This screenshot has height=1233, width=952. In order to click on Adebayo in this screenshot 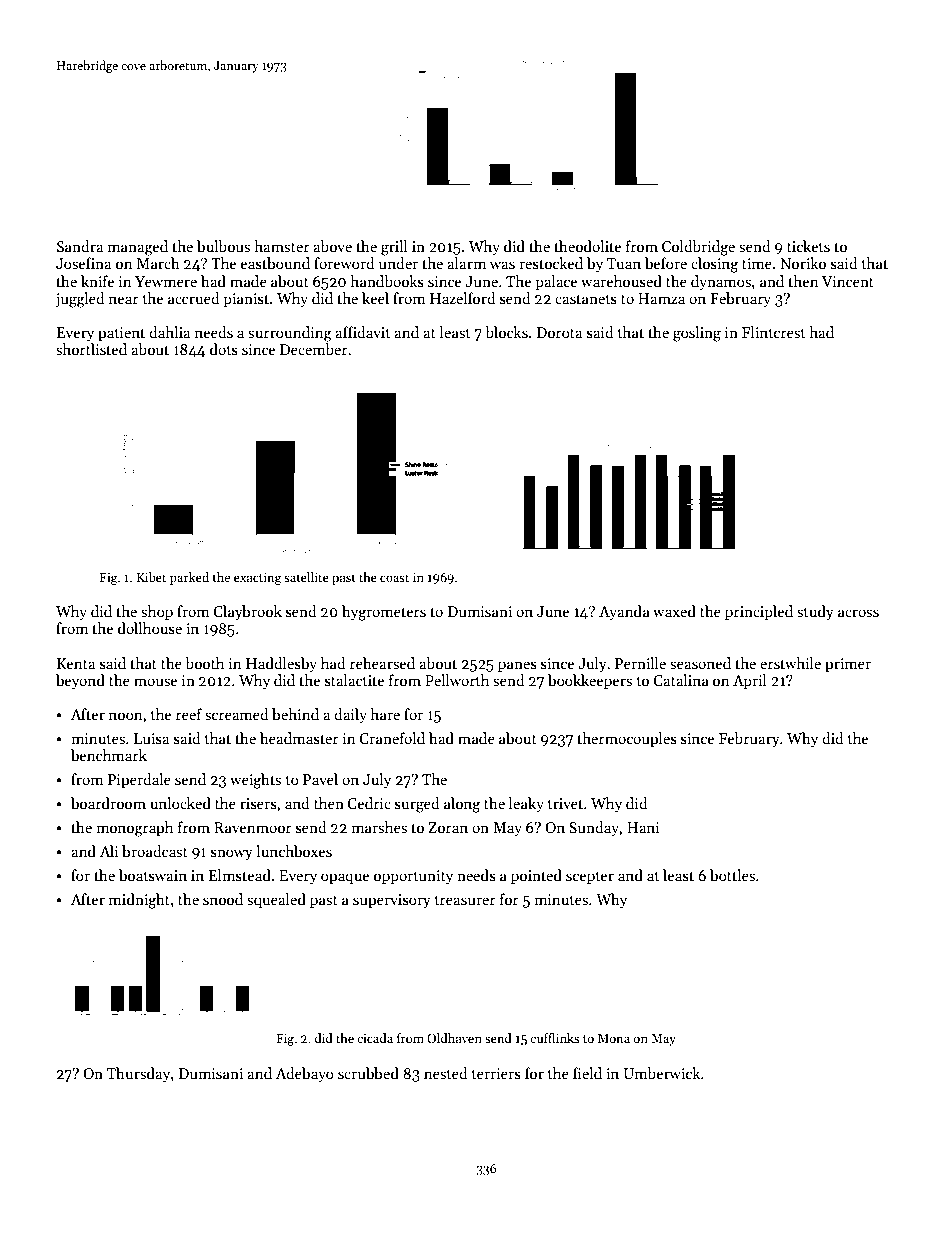, I will do `click(305, 1074)`.
